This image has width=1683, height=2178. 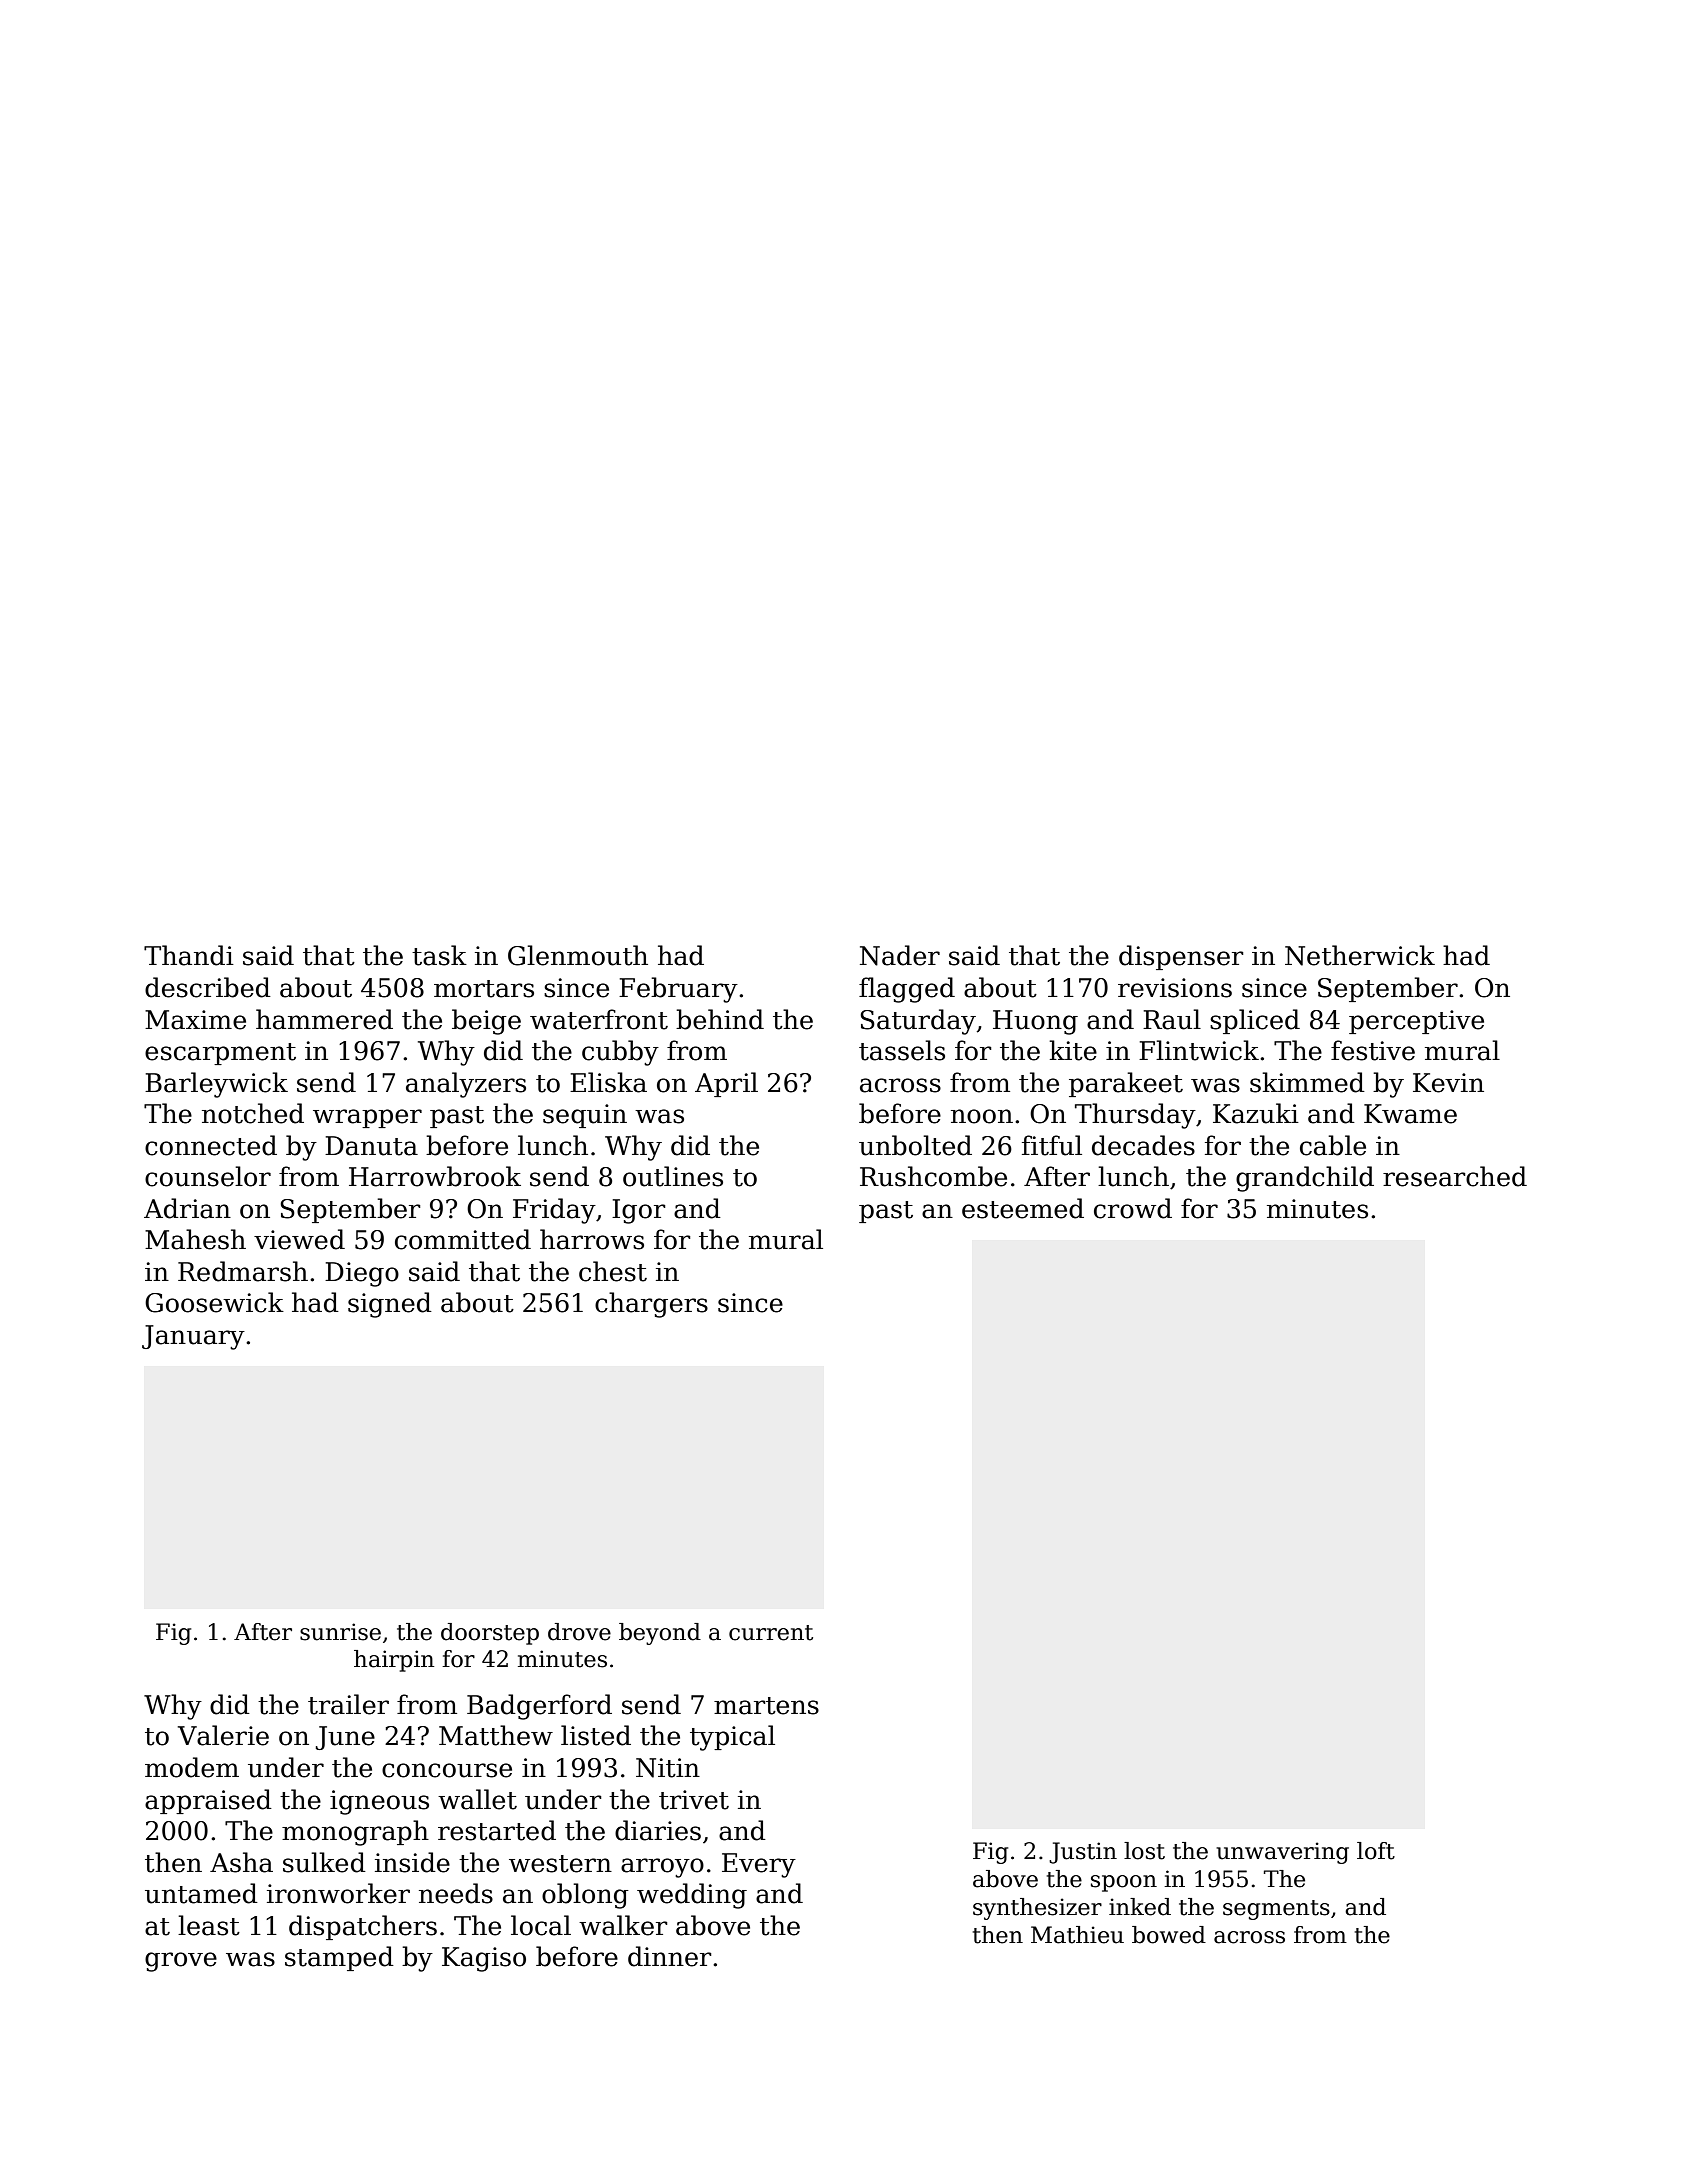 What do you see at coordinates (340, 1632) in the image?
I see `sunrise` at bounding box center [340, 1632].
